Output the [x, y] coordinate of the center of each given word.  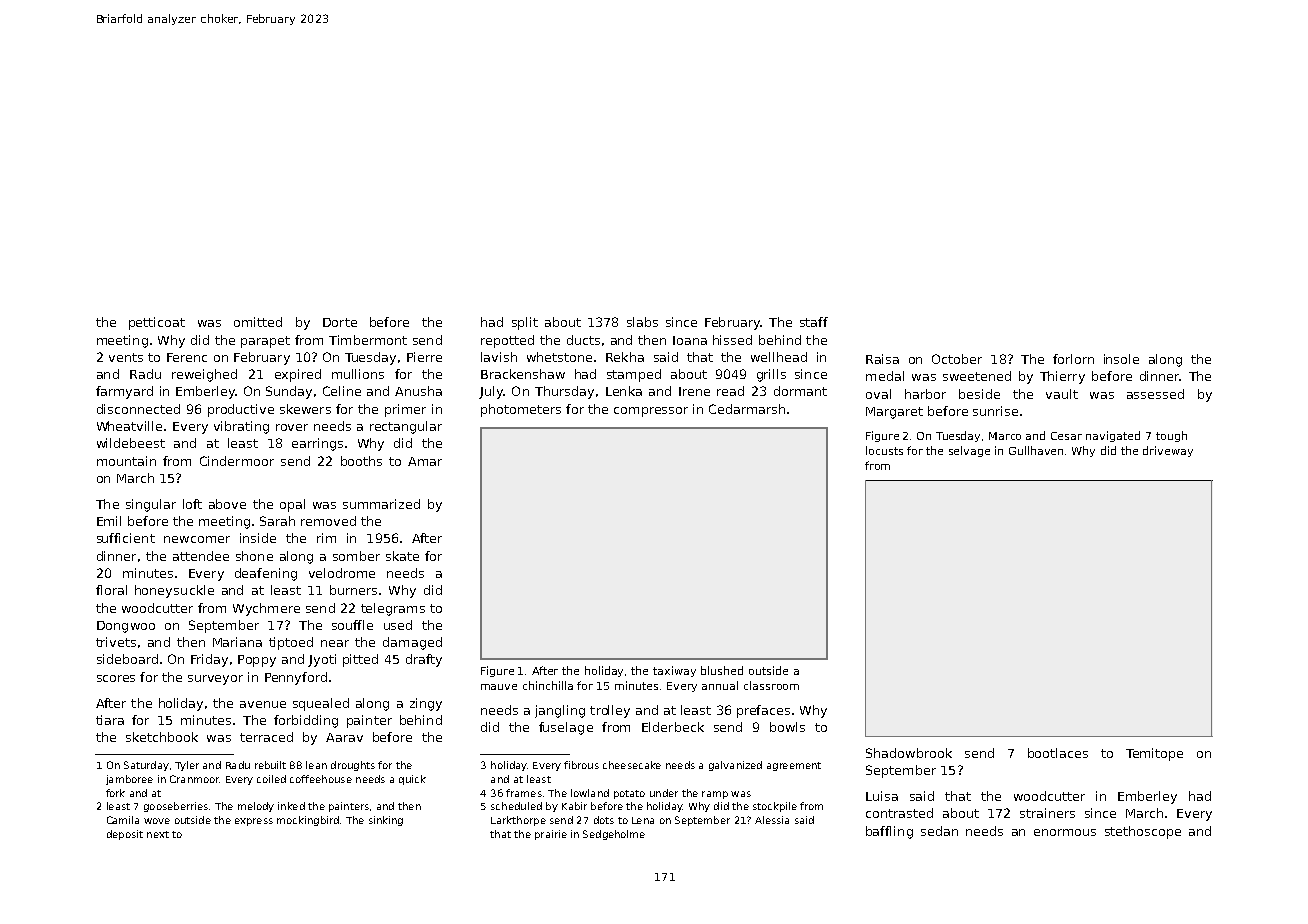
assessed [1155, 394]
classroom [771, 685]
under [664, 793]
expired [298, 375]
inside [258, 538]
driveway [1168, 451]
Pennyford [296, 678]
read [730, 391]
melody [256, 807]
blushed [722, 670]
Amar [425, 461]
